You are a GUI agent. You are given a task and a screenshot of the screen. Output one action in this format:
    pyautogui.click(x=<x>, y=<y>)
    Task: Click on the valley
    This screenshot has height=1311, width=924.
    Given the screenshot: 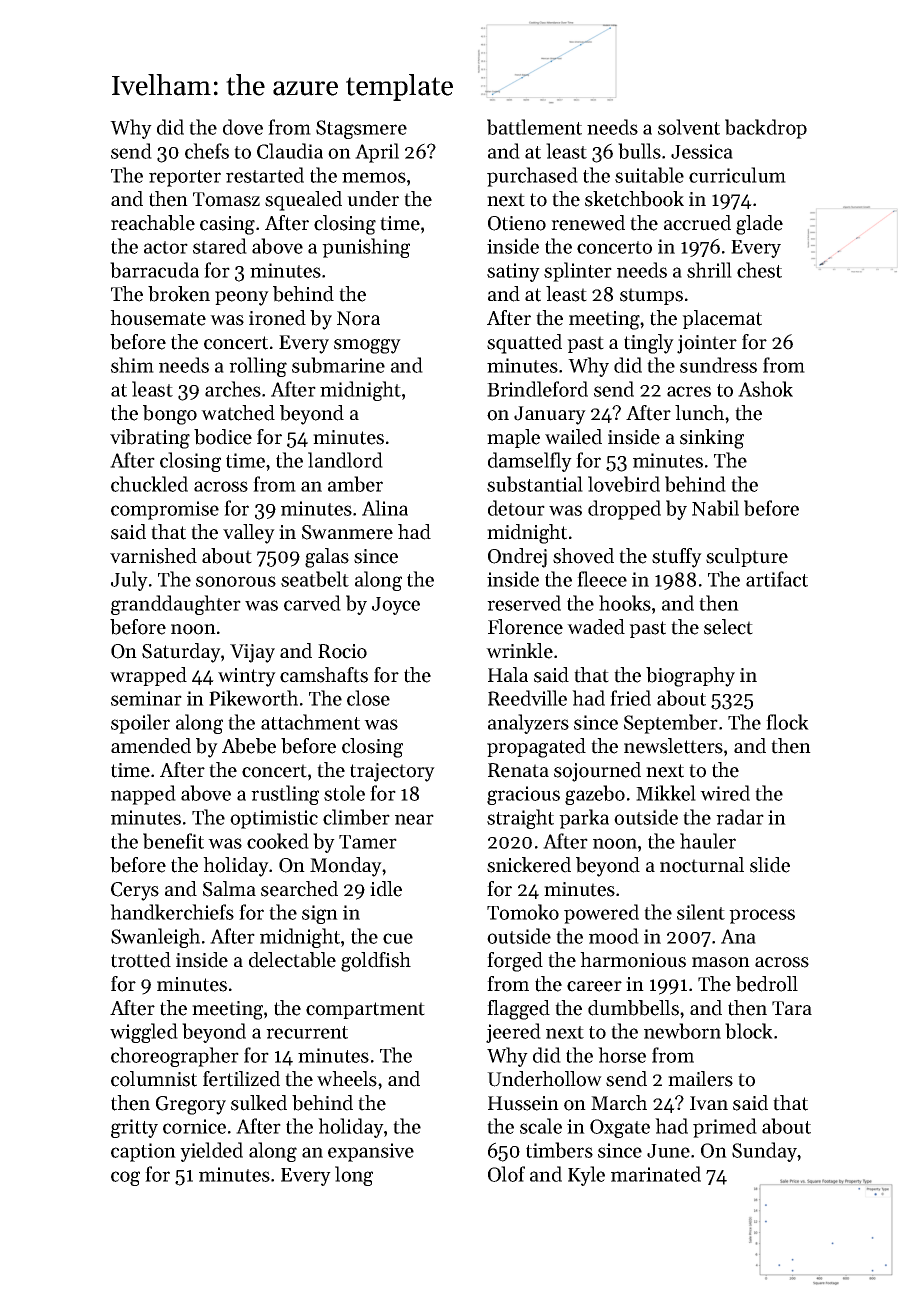 What is the action you would take?
    pyautogui.click(x=249, y=534)
